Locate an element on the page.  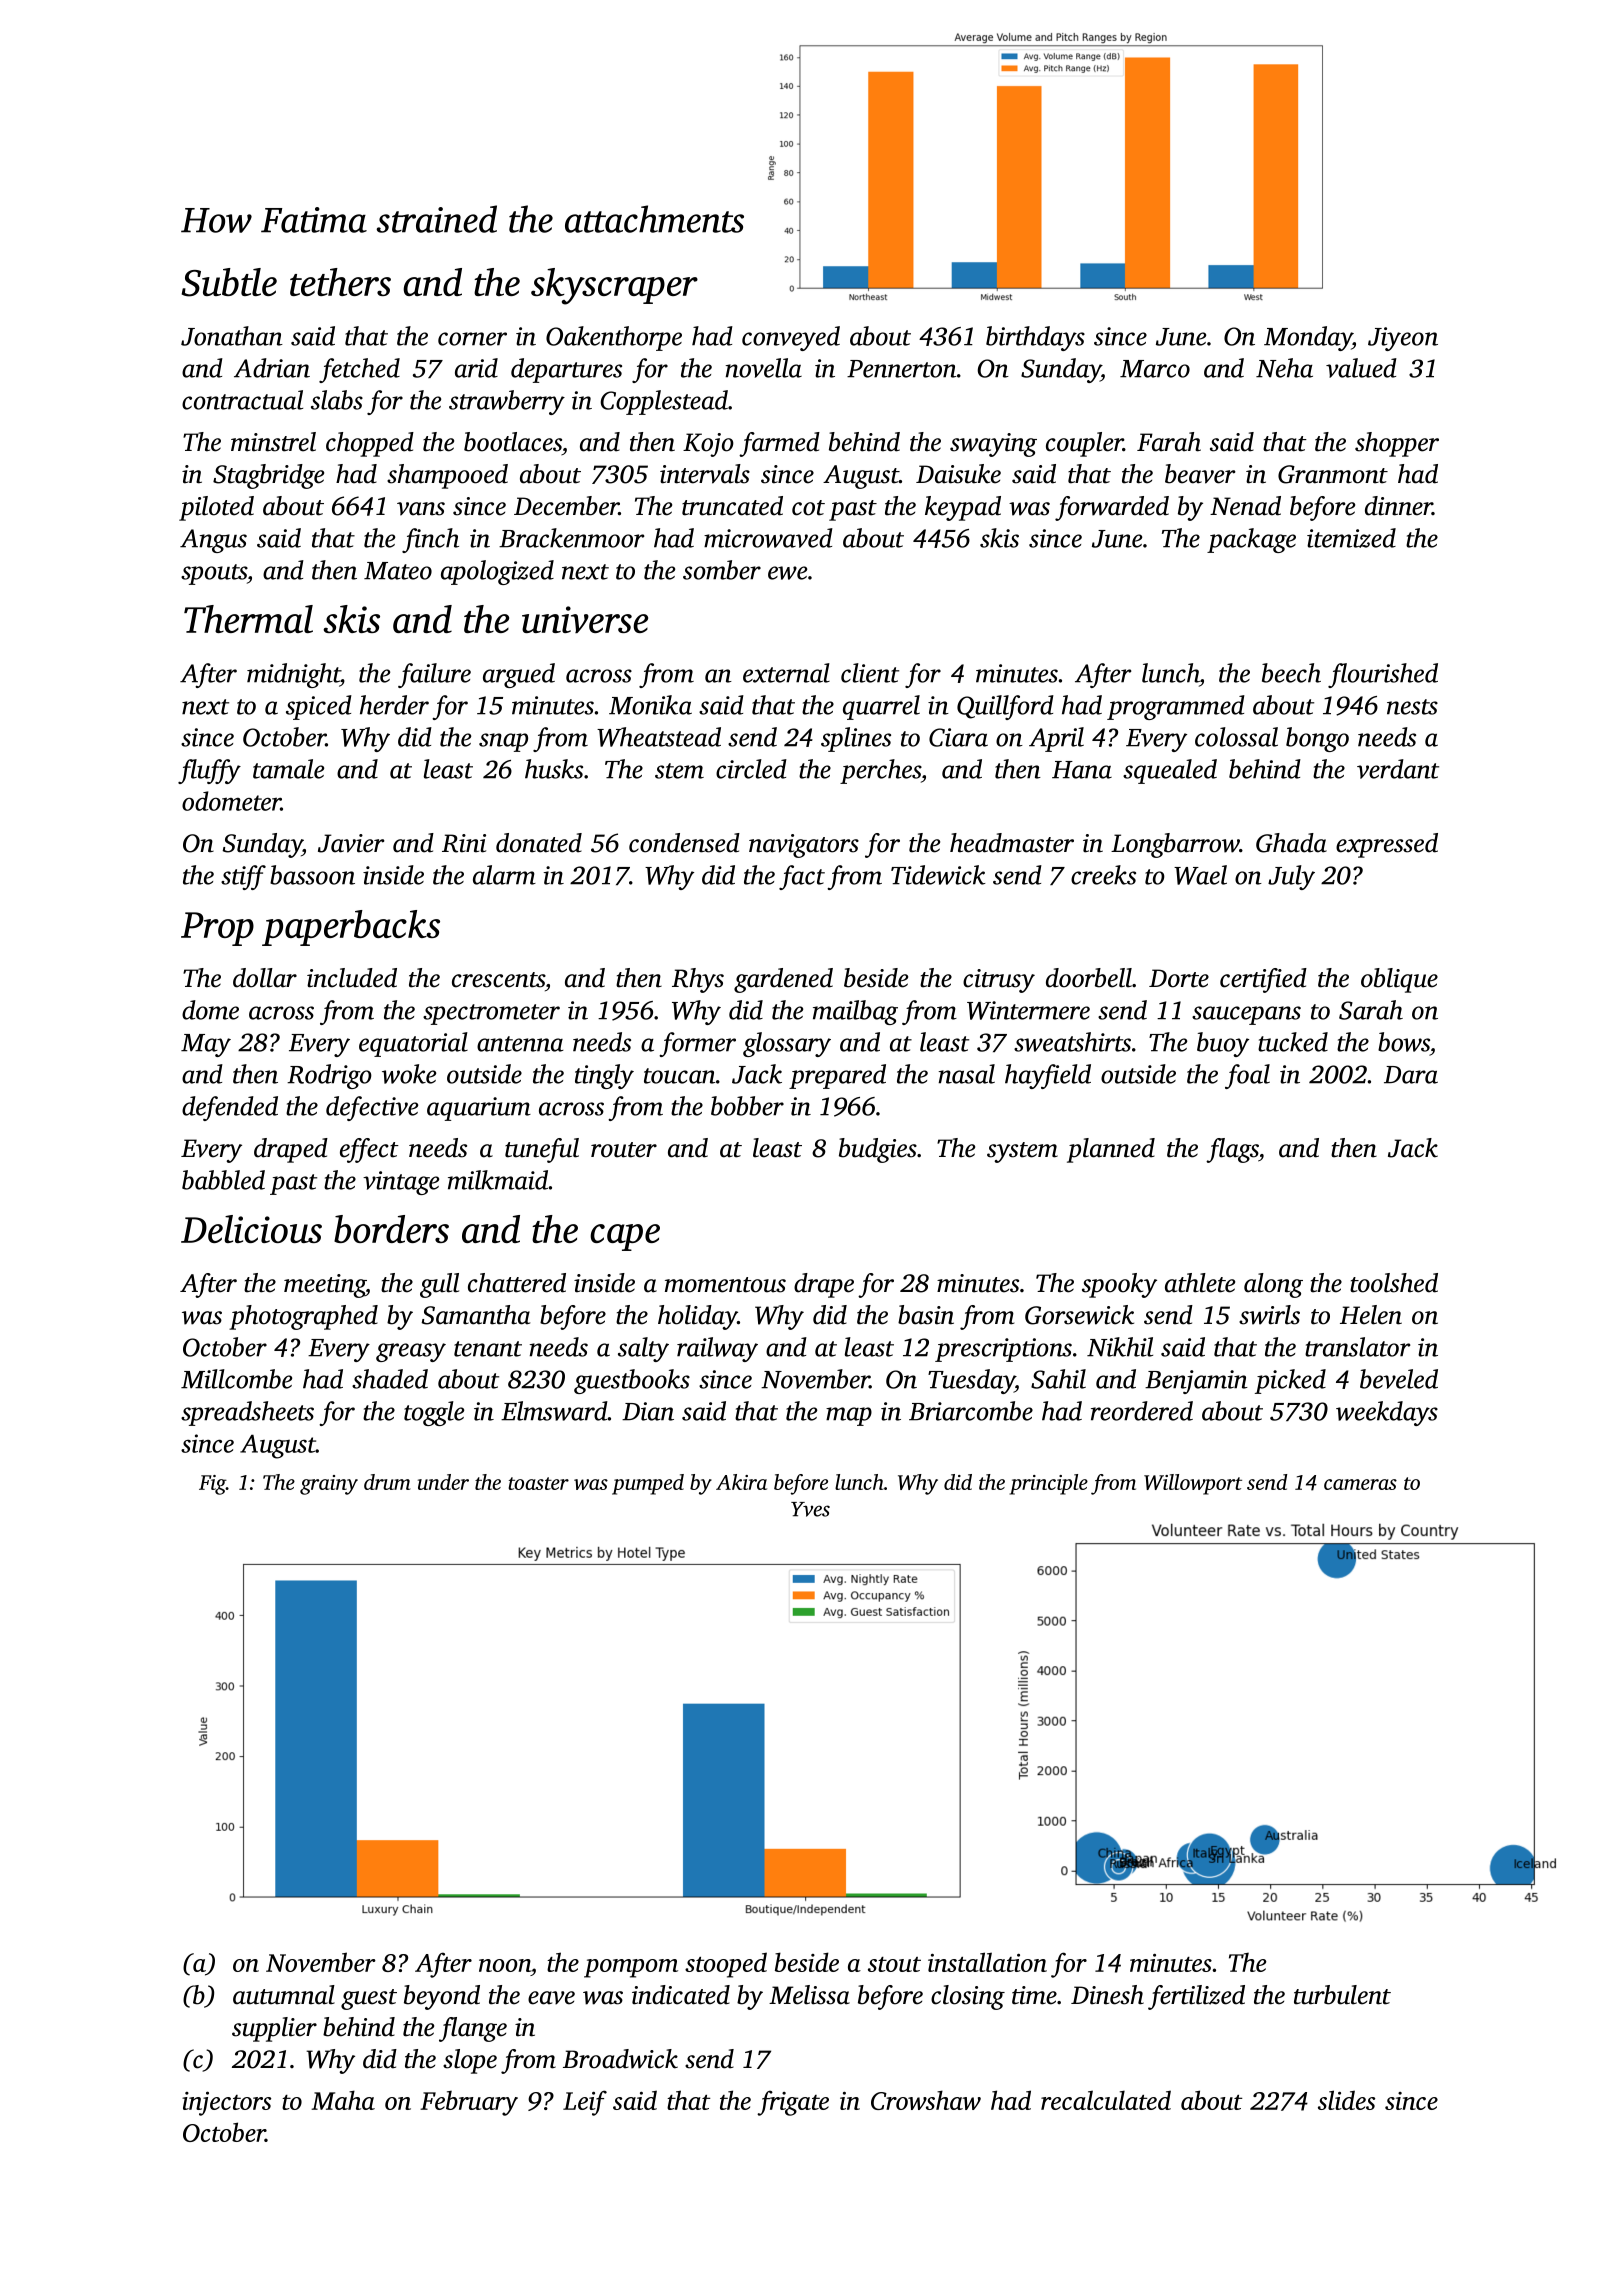
frigate is located at coordinates (793, 2103).
